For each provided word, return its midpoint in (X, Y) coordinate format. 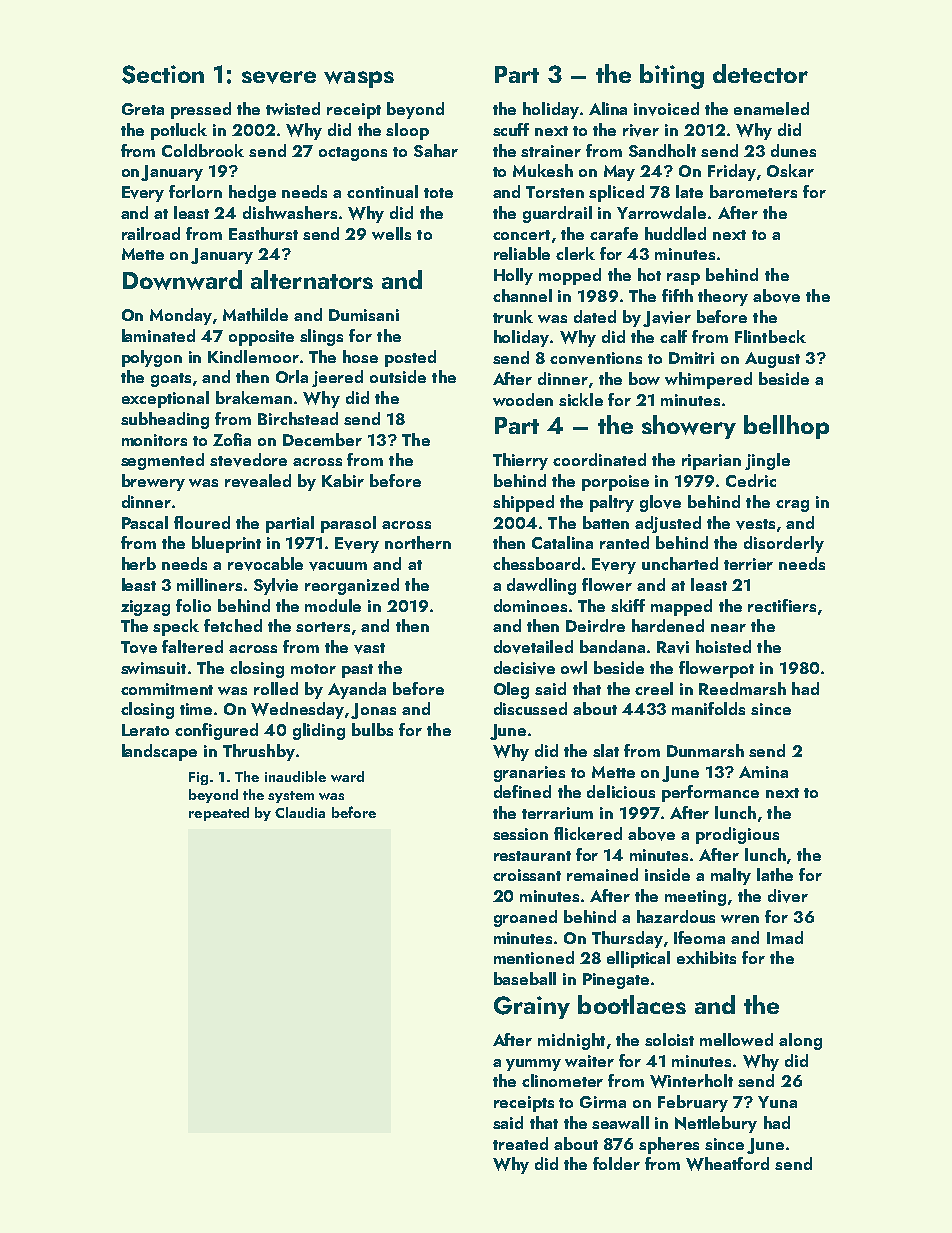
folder (616, 1163)
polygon (152, 358)
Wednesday (297, 710)
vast (369, 648)
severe (279, 77)
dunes (793, 150)
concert (521, 235)
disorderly (784, 544)
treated (520, 1143)
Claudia (300, 812)
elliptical (638, 959)
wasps (359, 79)
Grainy (532, 1007)
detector (760, 73)
